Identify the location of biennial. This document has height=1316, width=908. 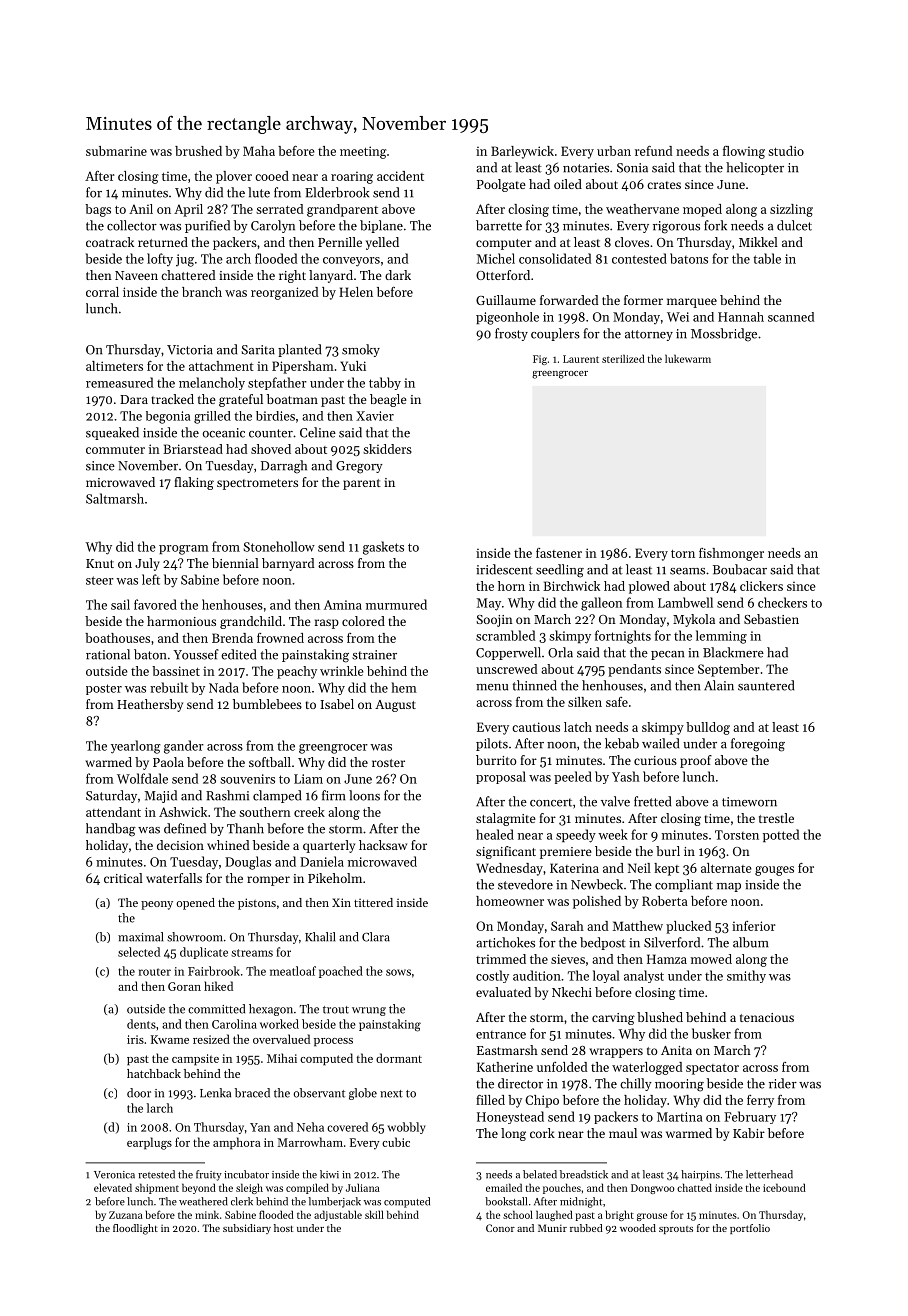
(235, 563).
